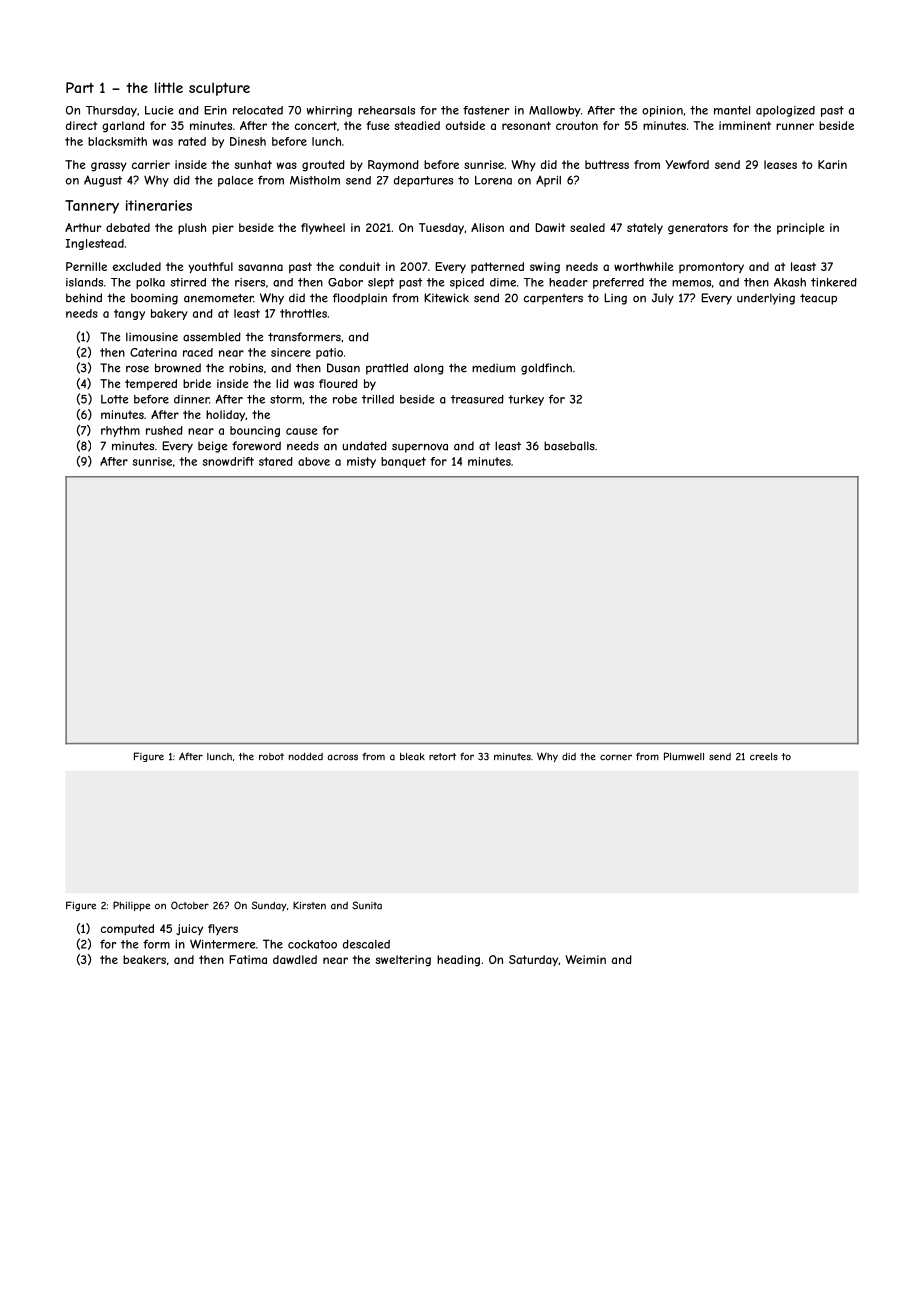 The width and height of the image is (924, 1308). I want to click on along, so click(429, 369).
